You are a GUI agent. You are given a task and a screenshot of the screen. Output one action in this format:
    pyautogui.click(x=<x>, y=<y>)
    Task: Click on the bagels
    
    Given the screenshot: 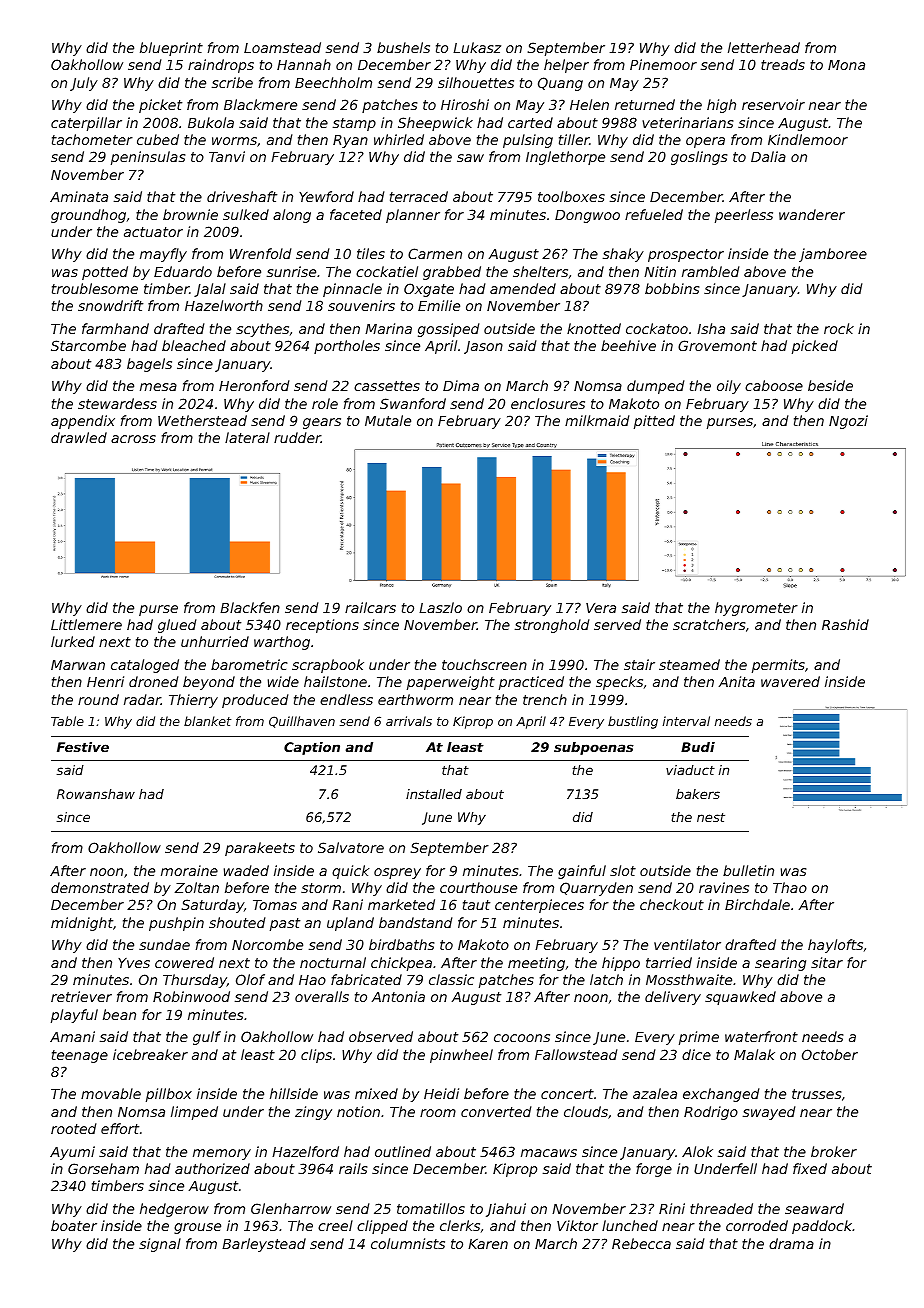 What is the action you would take?
    pyautogui.click(x=149, y=365)
